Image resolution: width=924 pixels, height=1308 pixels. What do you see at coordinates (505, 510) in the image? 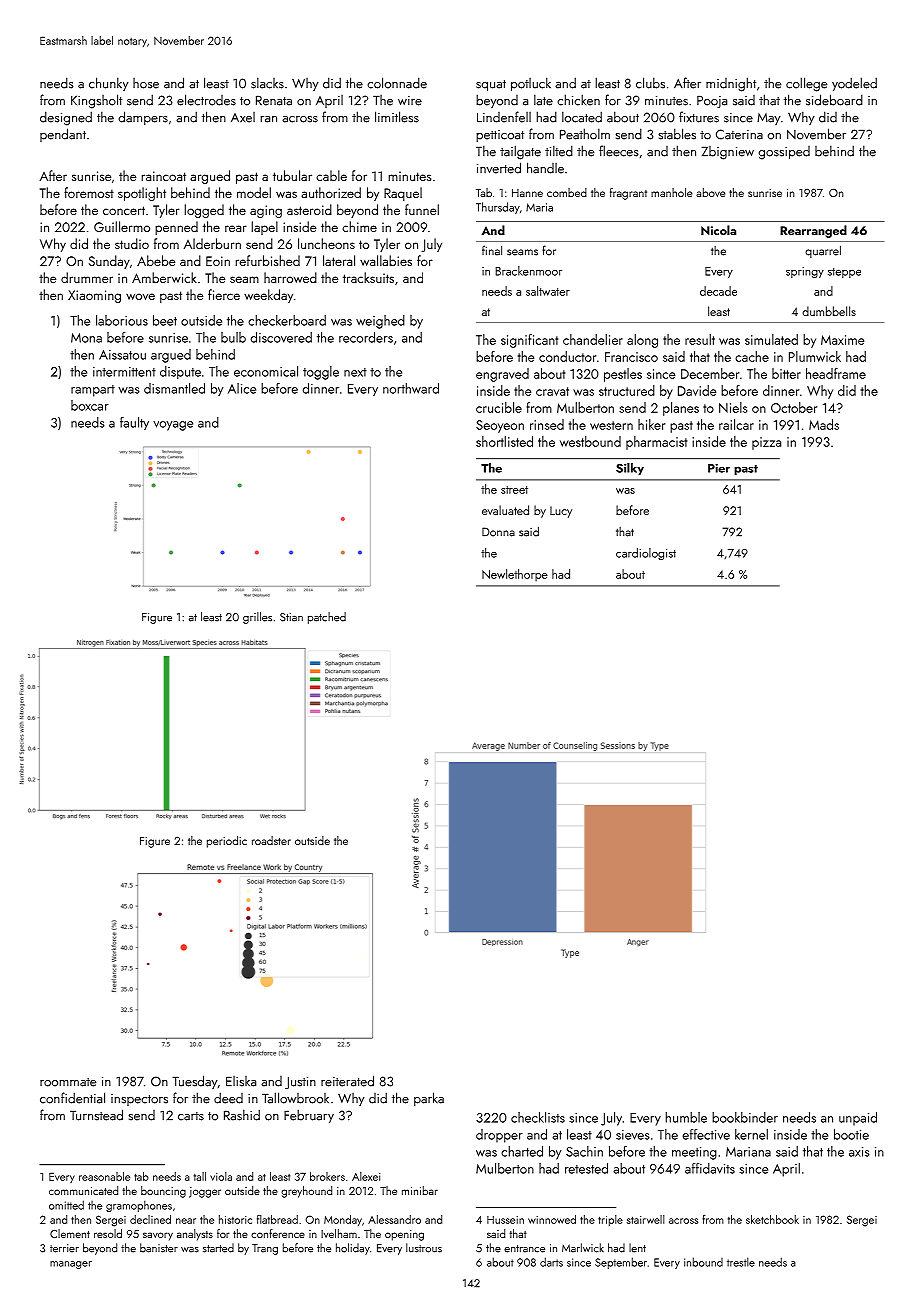
I see `evaluated` at bounding box center [505, 510].
